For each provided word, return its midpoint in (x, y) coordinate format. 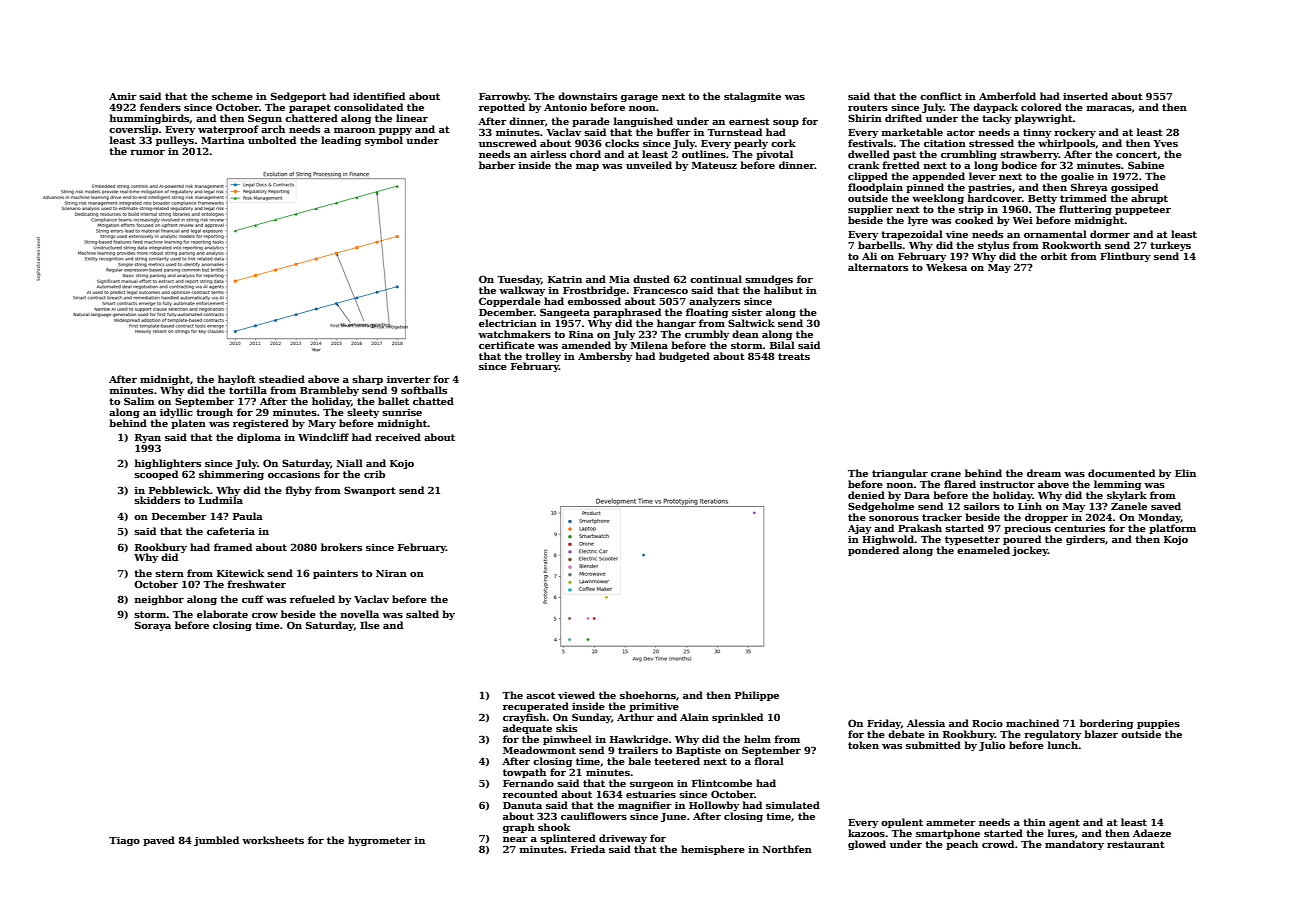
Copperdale (510, 302)
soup (786, 123)
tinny (1037, 133)
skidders (157, 500)
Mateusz (714, 165)
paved (159, 841)
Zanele (1129, 506)
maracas (1109, 108)
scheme (232, 96)
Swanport (370, 491)
